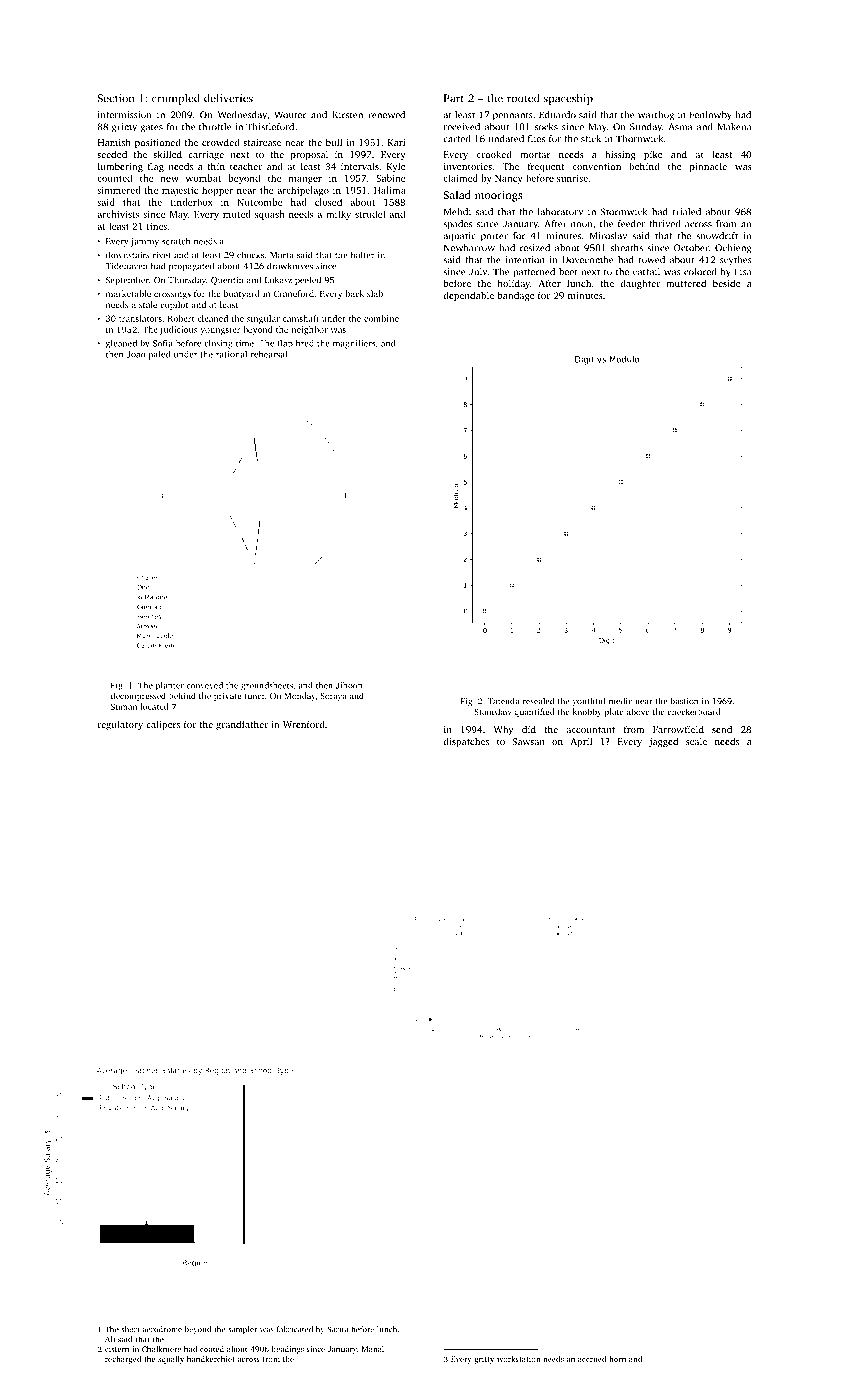  I want to click on Sawsan, so click(528, 741).
